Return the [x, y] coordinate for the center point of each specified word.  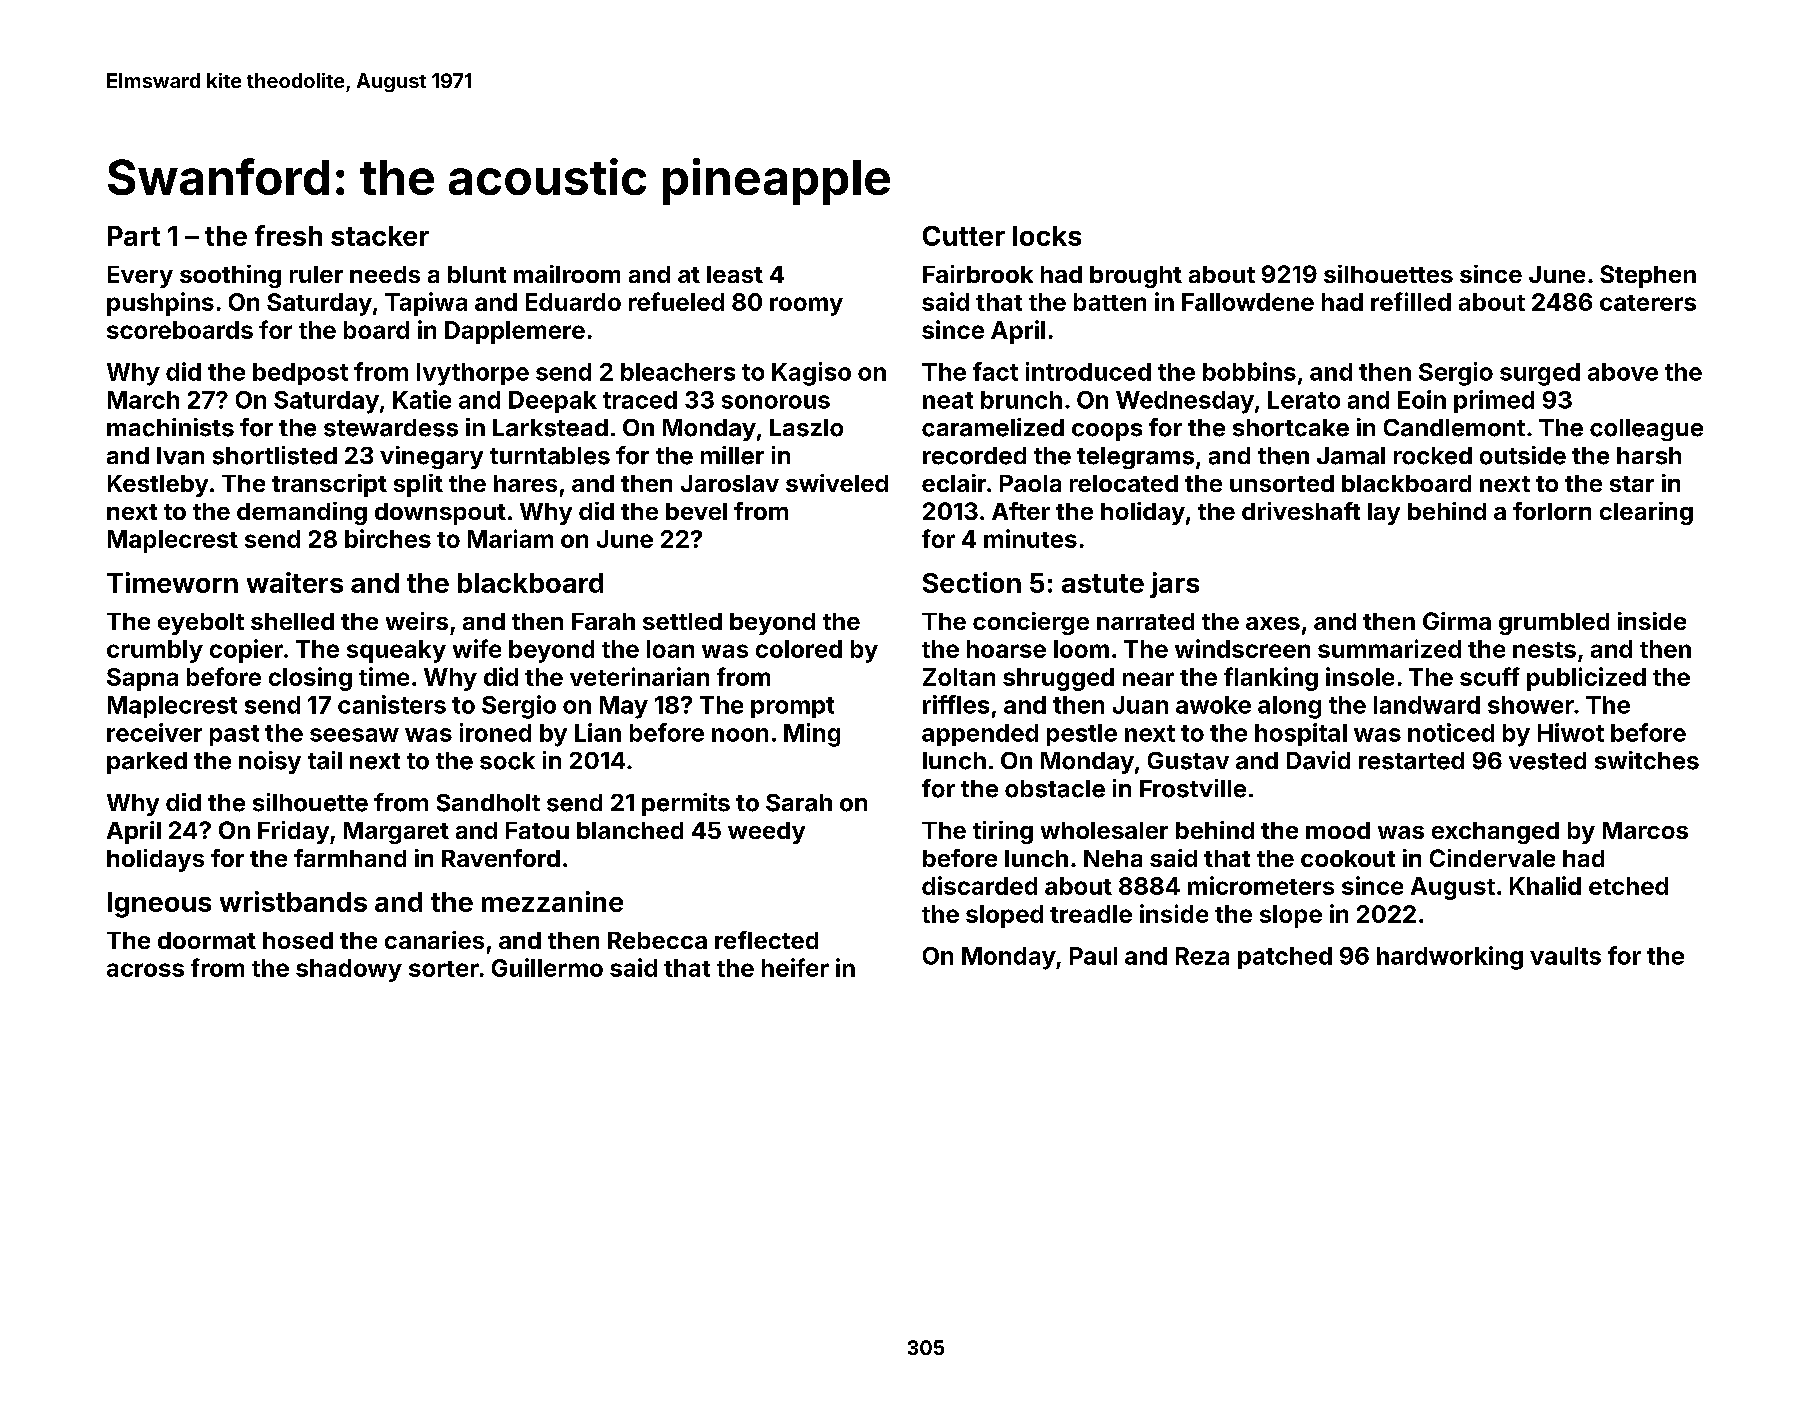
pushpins [160, 304]
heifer [795, 967]
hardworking [1450, 958]
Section [972, 582]
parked [147, 763]
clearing [1646, 513]
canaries [434, 940]
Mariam [510, 538]
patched [1285, 958]
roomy [806, 306]
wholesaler [1104, 830]
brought [1136, 277]
